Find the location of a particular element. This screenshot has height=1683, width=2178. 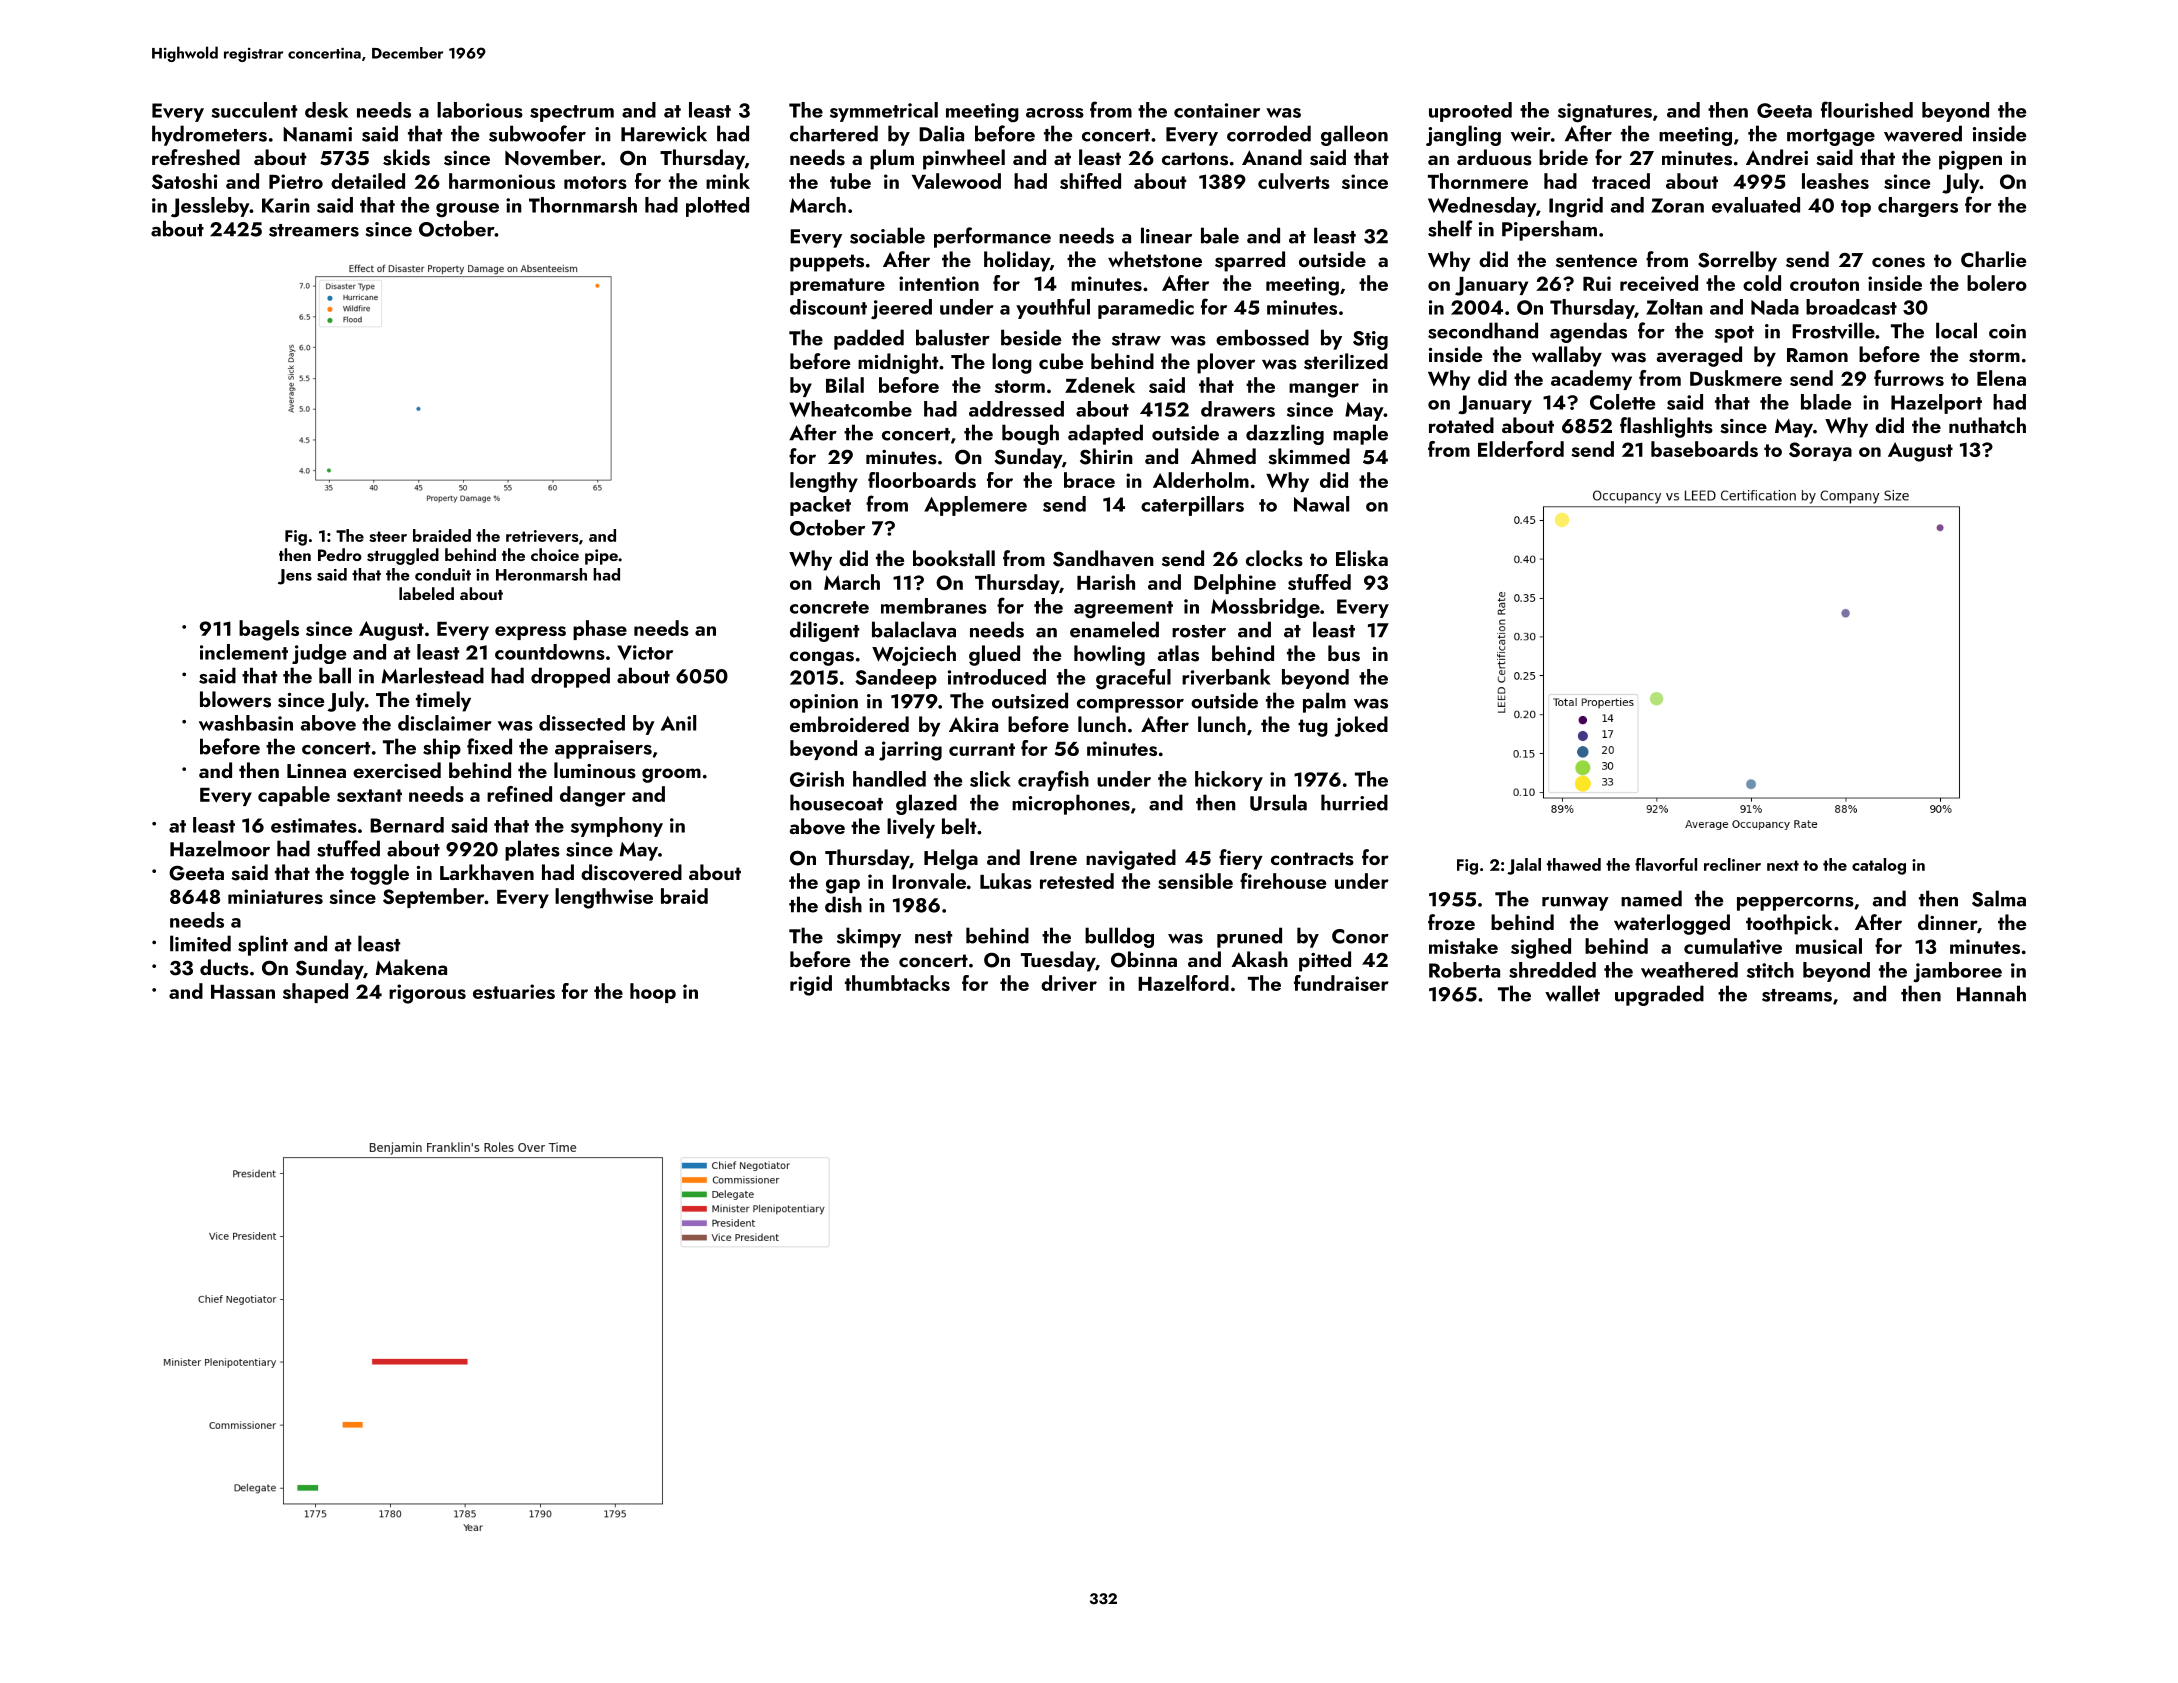

Obinna is located at coordinates (1144, 959).
